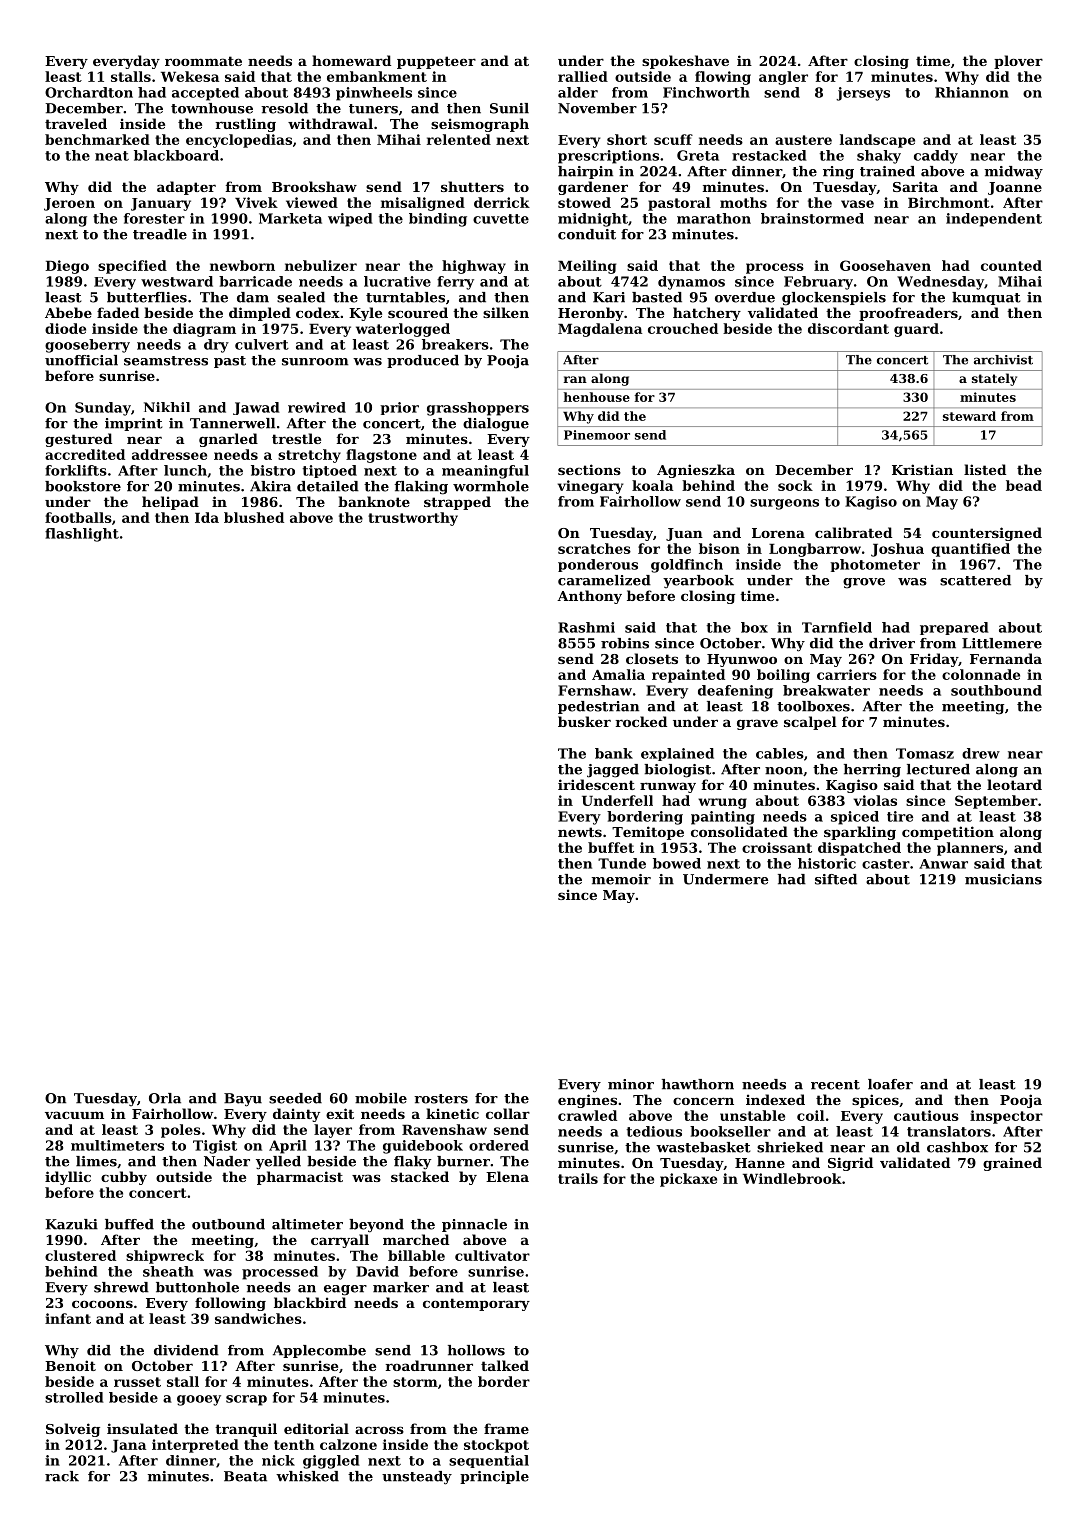  What do you see at coordinates (166, 361) in the screenshot?
I see `seamstress` at bounding box center [166, 361].
